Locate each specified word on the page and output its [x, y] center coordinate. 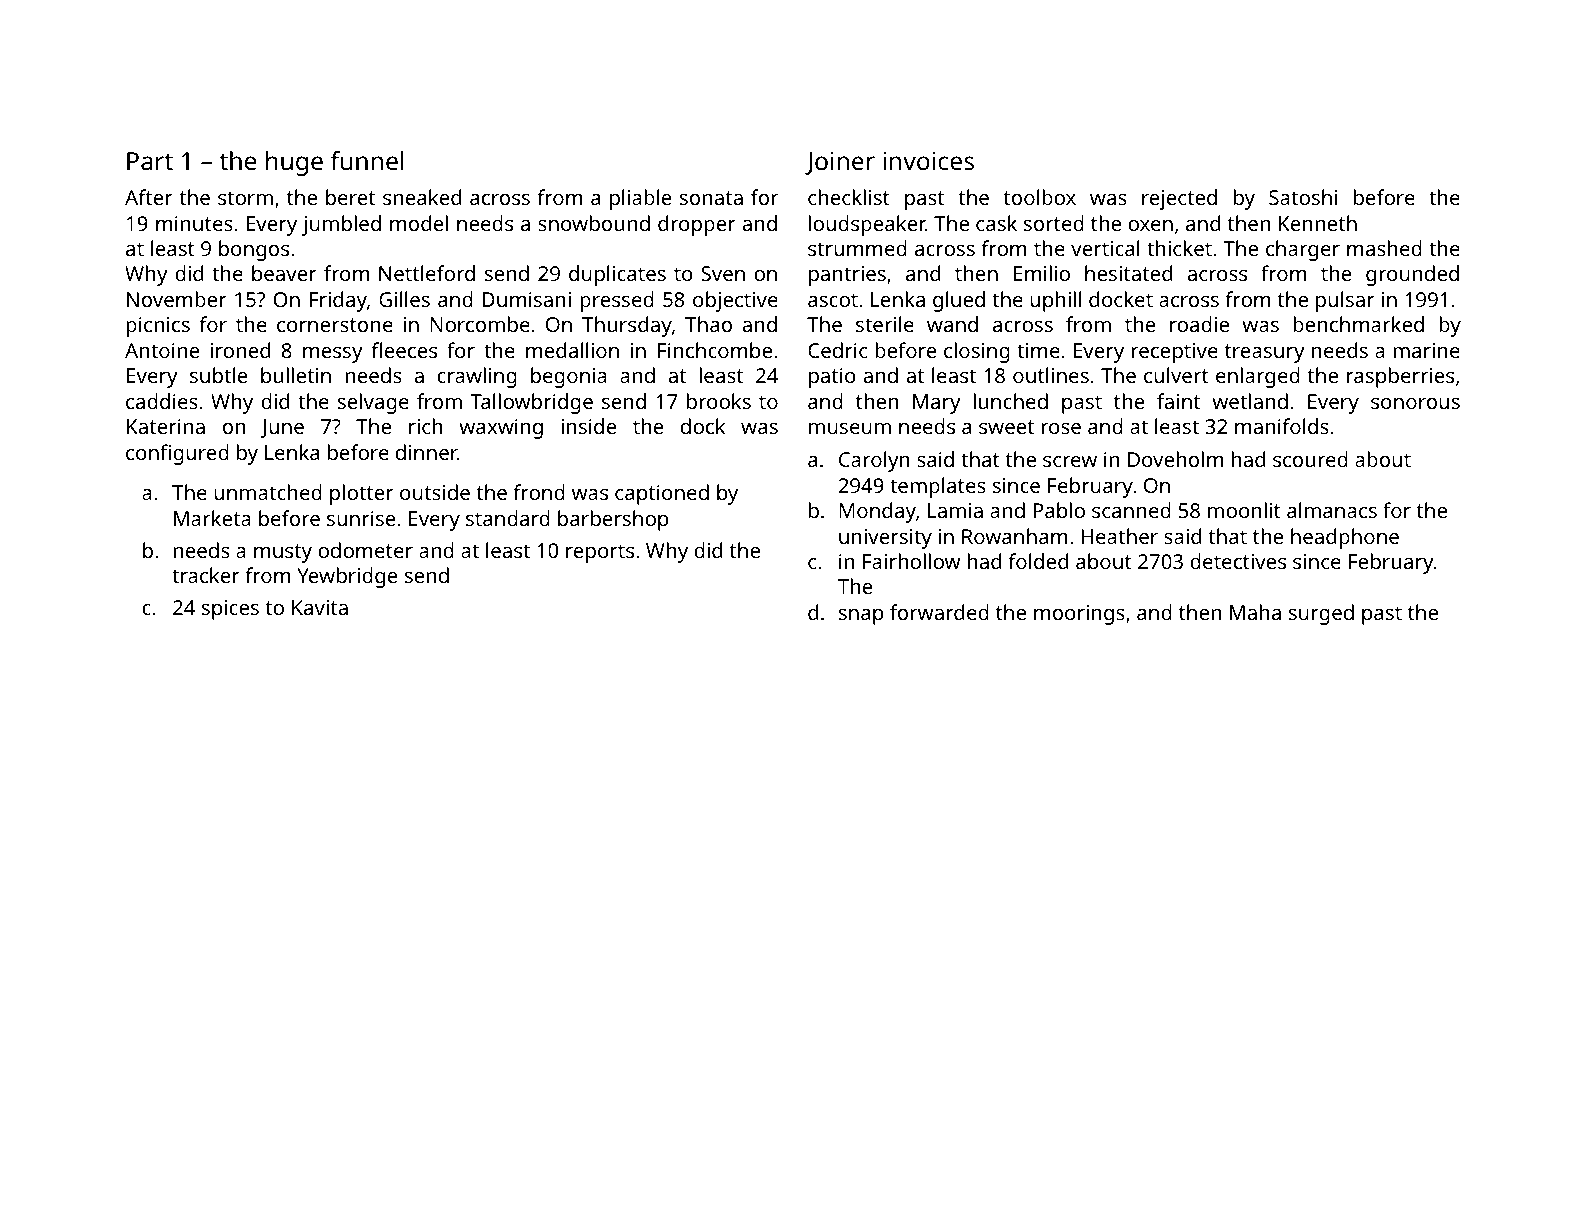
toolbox [1040, 197]
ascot [833, 300]
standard [508, 518]
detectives [1238, 561]
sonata [711, 198]
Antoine [162, 350]
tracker [206, 575]
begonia [569, 377]
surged [1321, 614]
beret [350, 197]
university [885, 539]
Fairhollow [912, 561]
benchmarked [1358, 324]
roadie [1199, 324]
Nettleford [427, 273]
